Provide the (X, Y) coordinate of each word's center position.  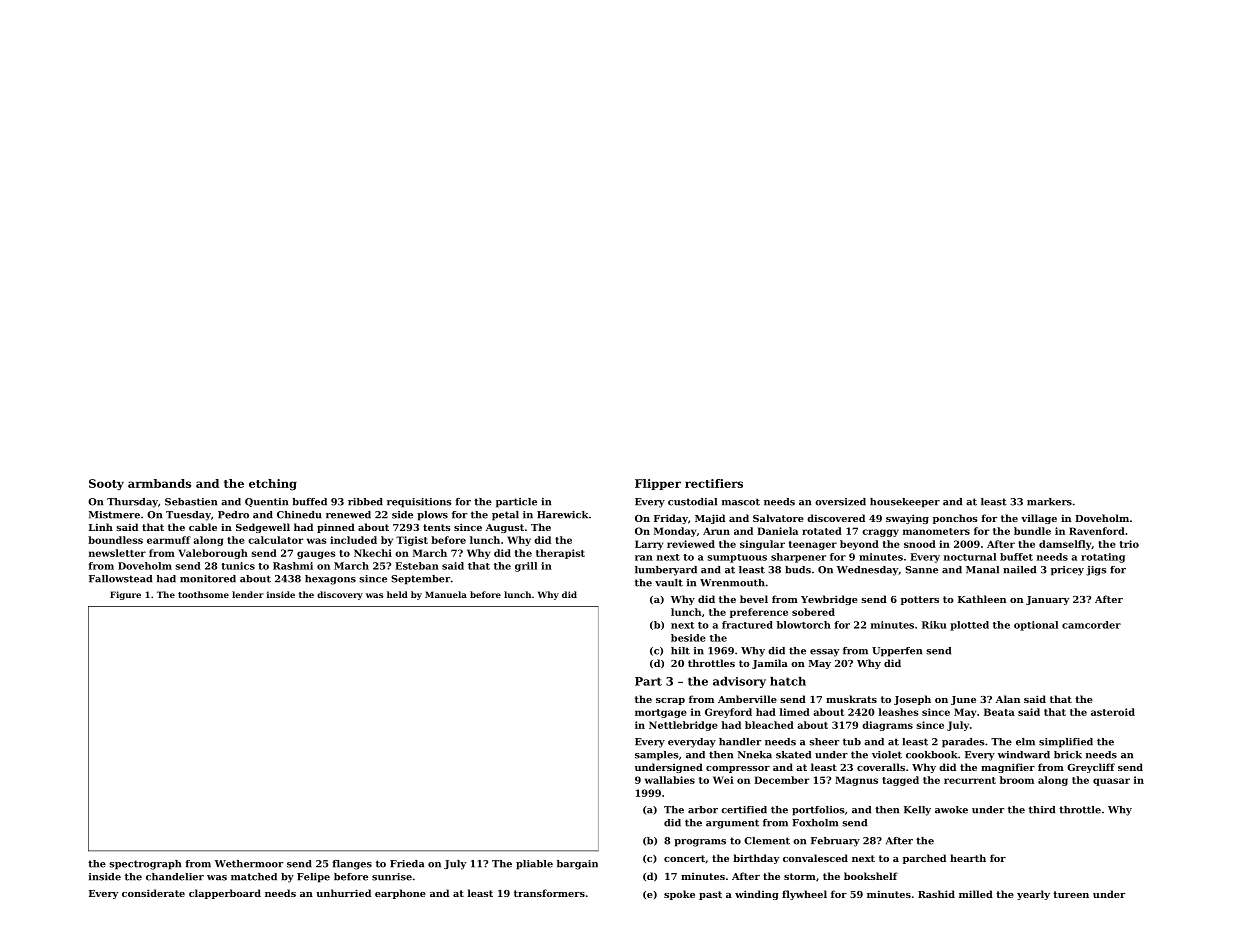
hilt (680, 651)
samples (657, 756)
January (1047, 600)
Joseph (912, 700)
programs (700, 843)
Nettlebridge (683, 726)
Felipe (313, 878)
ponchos (955, 519)
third (1042, 810)
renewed (348, 515)
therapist (560, 554)
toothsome (203, 594)
